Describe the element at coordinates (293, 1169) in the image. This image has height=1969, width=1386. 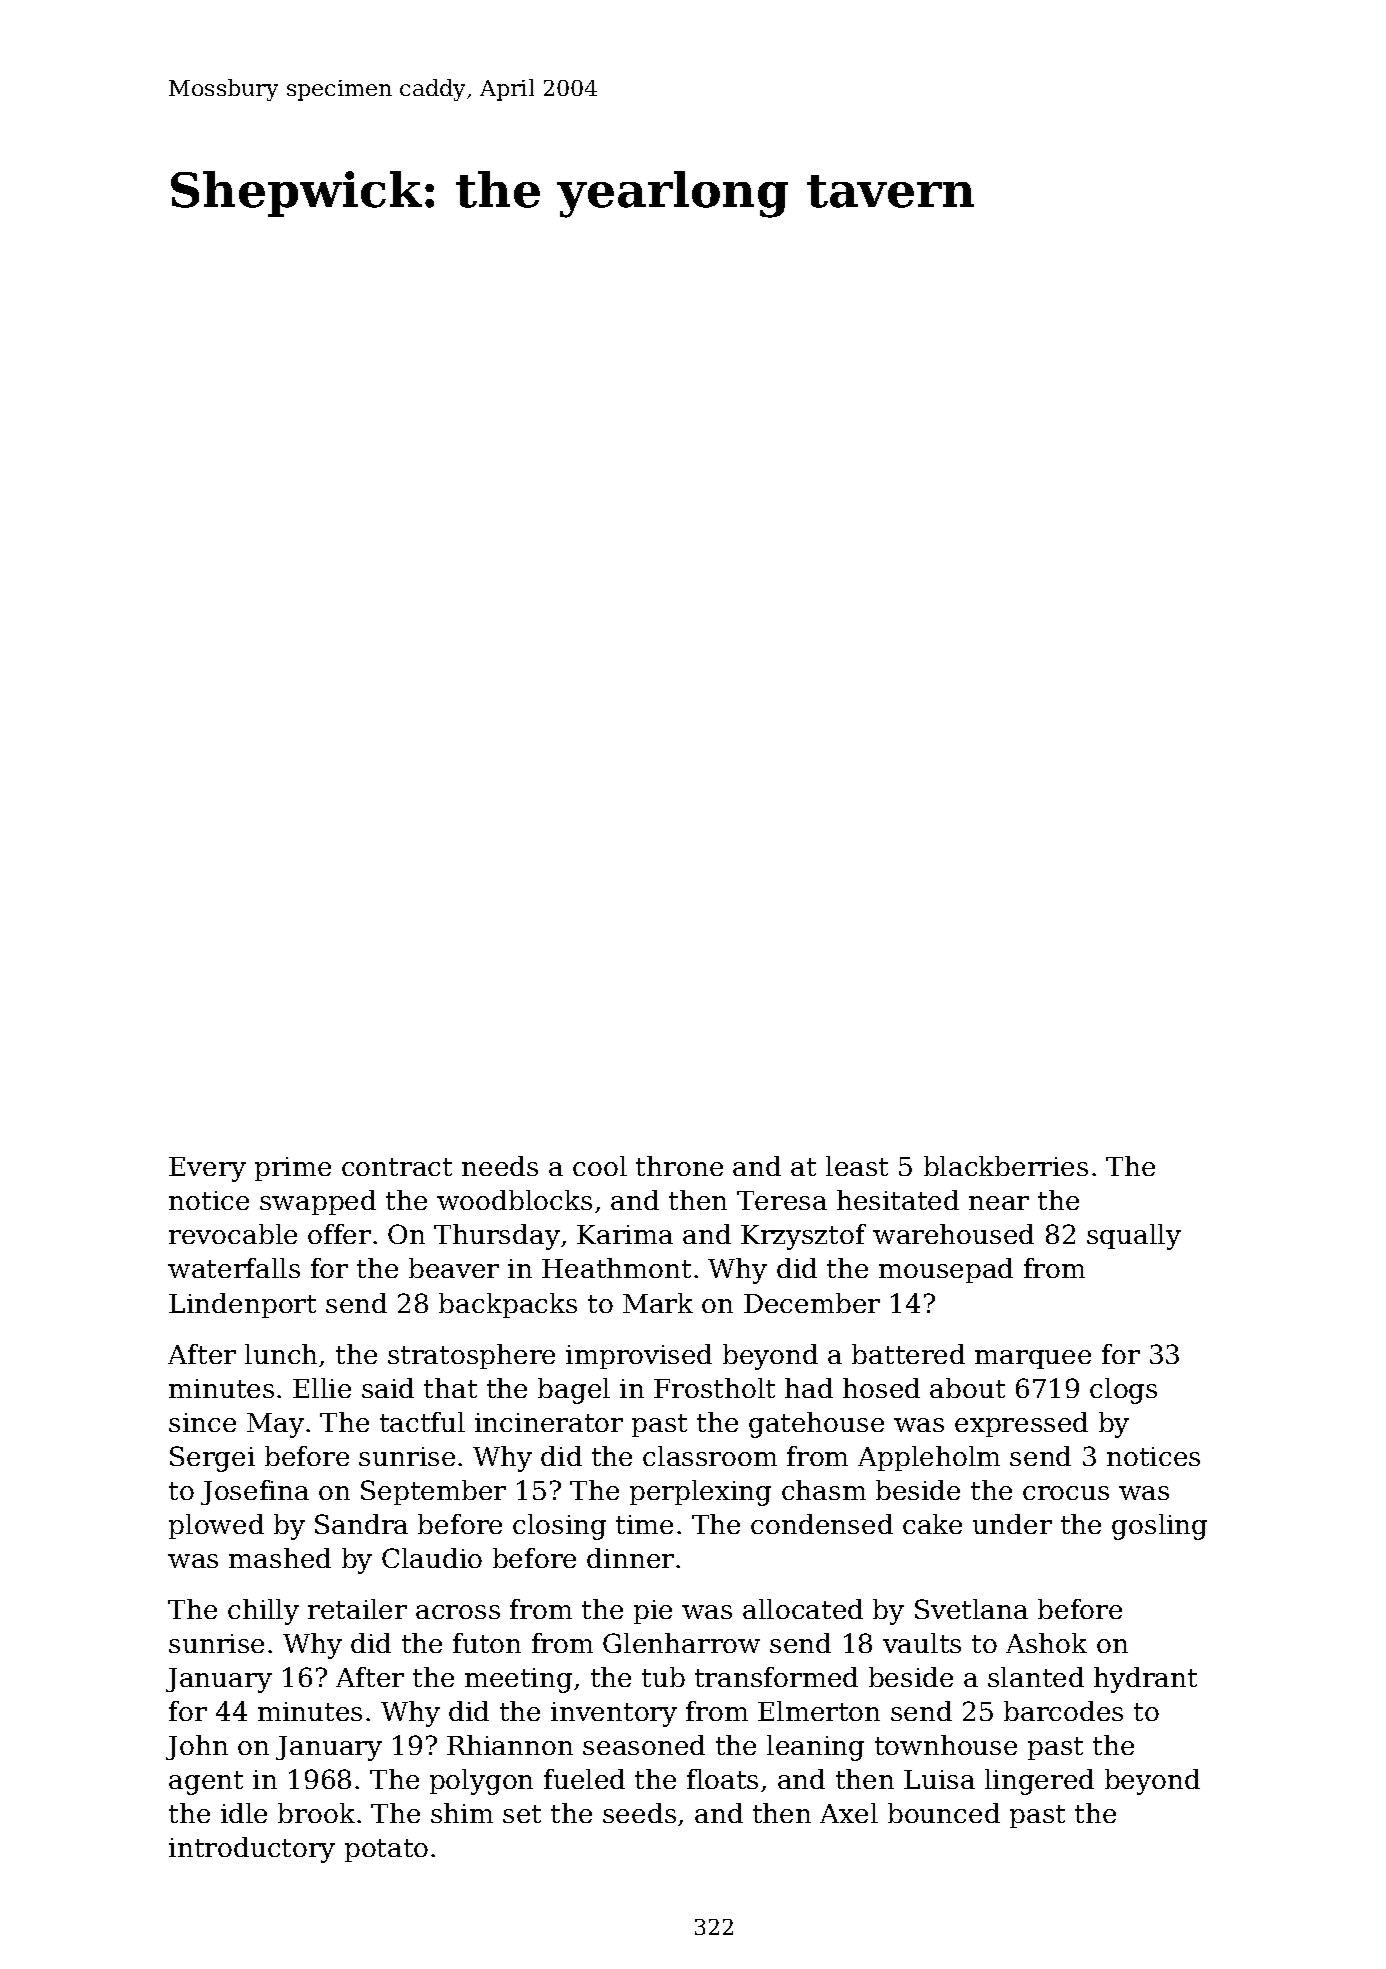
I see `prime` at that location.
